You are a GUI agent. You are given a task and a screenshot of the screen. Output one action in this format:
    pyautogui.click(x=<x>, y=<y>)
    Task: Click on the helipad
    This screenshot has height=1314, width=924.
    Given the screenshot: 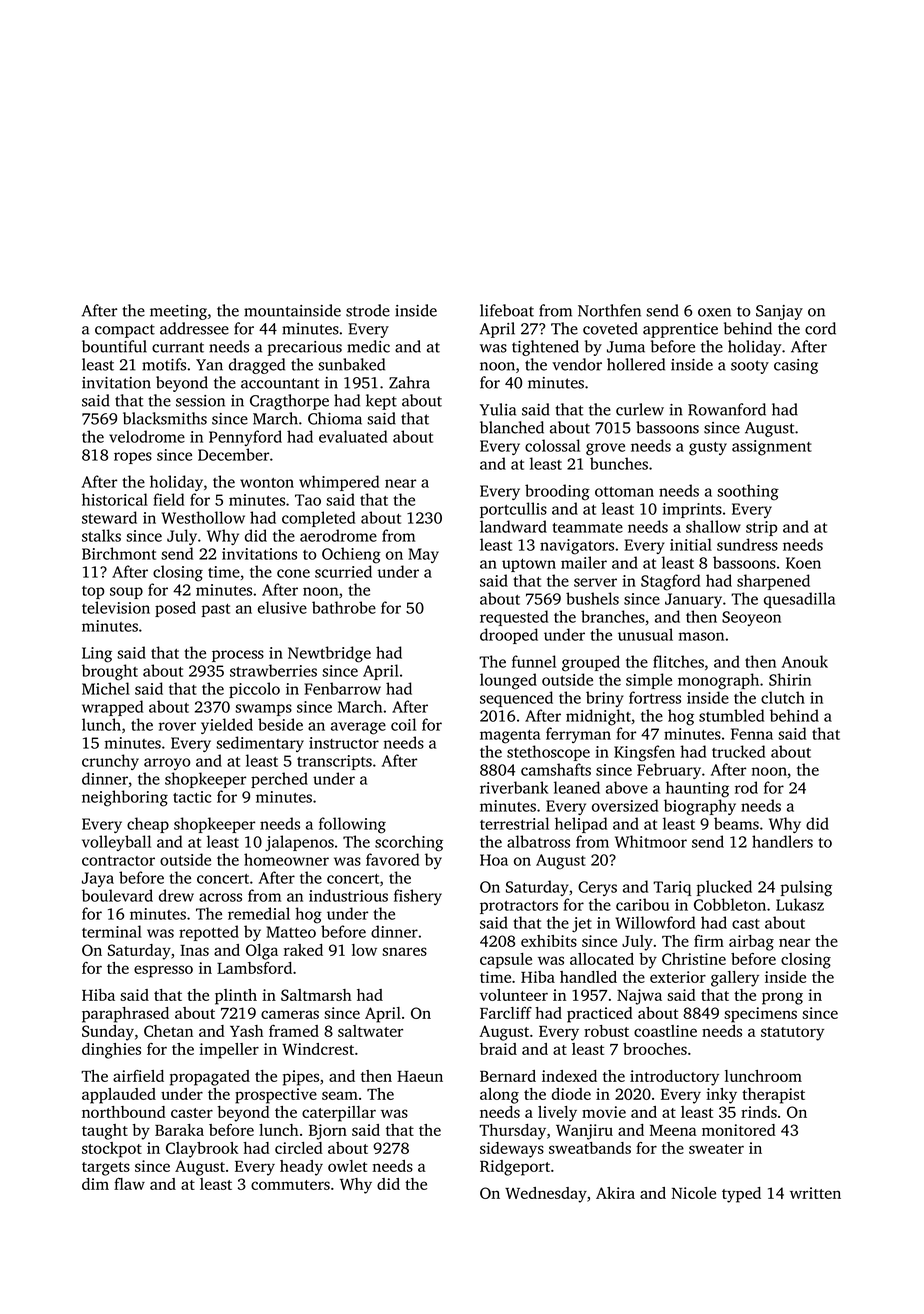 What is the action you would take?
    pyautogui.click(x=581, y=825)
